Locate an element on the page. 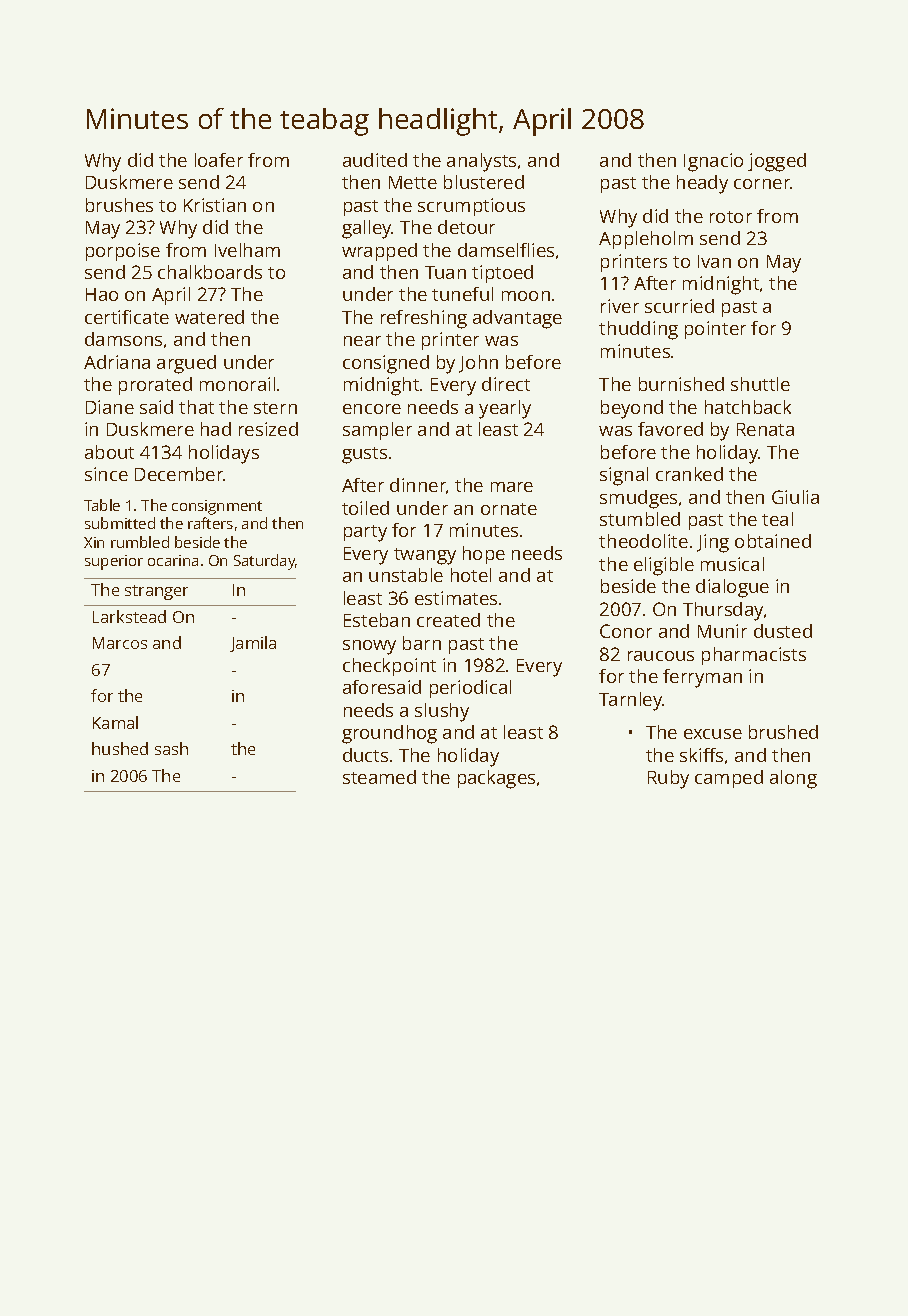 The width and height of the image is (908, 1316). refreshing is located at coordinates (424, 319).
